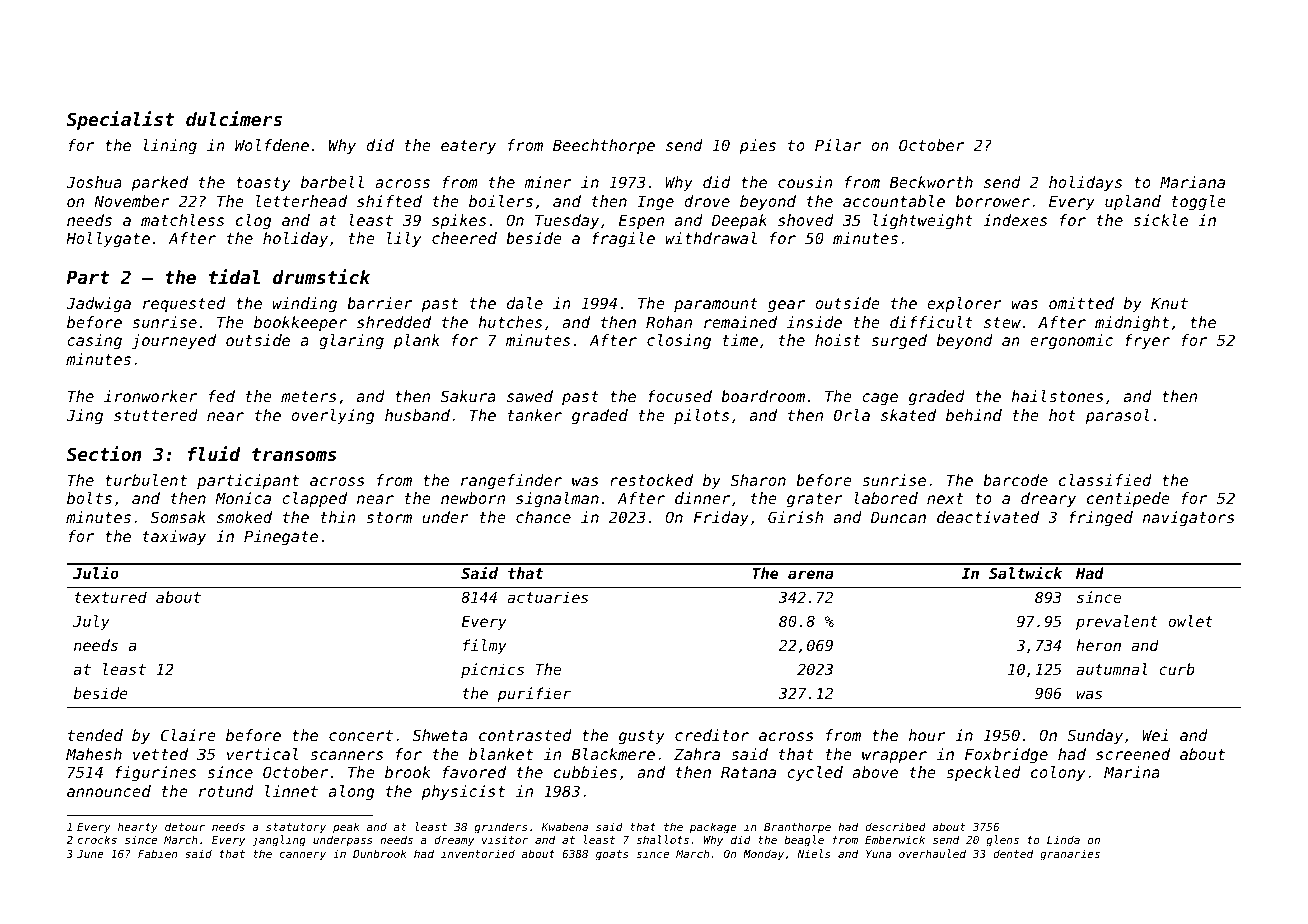 This page has width=1308, height=924. Describe the element at coordinates (332, 182) in the page. I see `barbell` at that location.
